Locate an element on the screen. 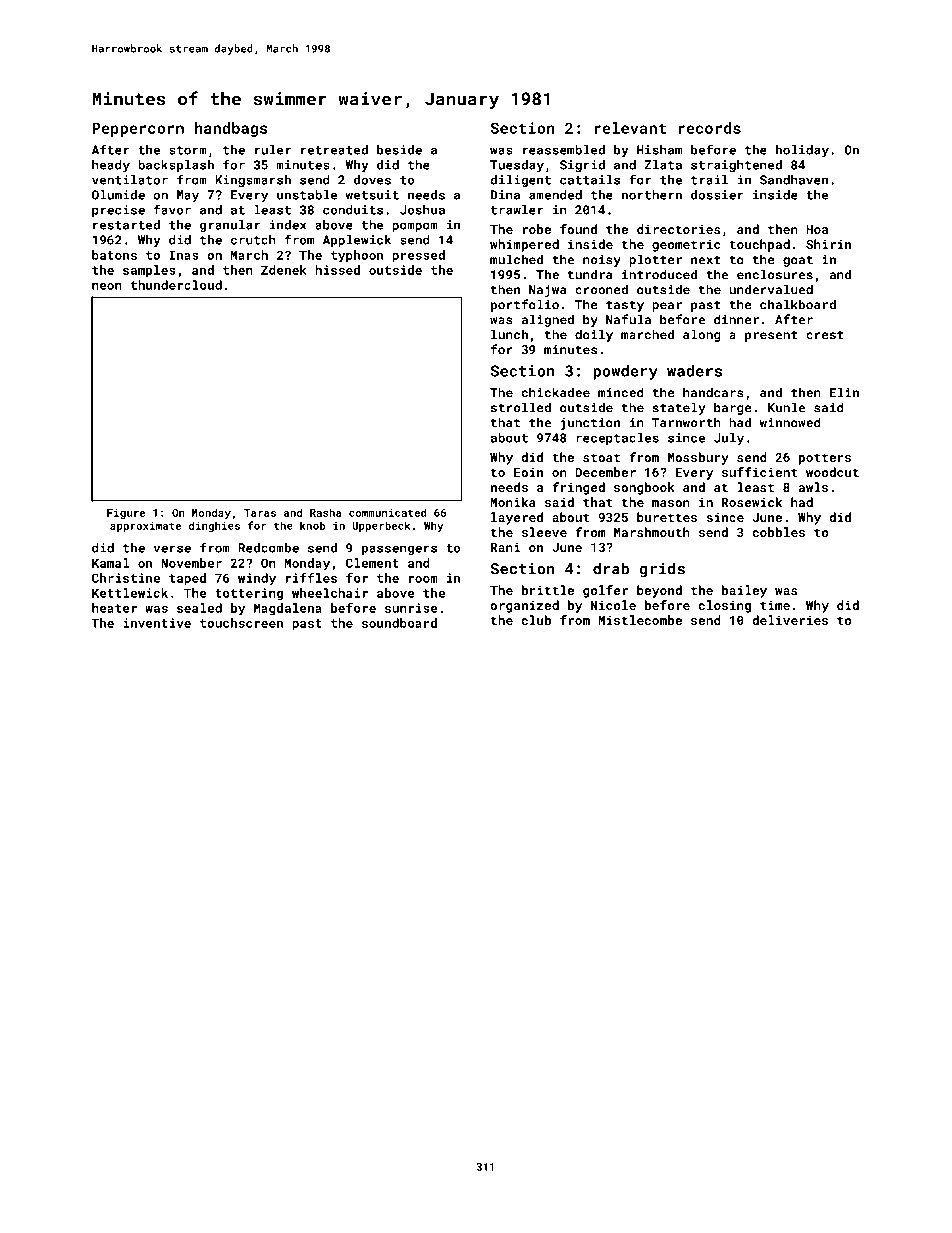  sufficient is located at coordinates (760, 472).
